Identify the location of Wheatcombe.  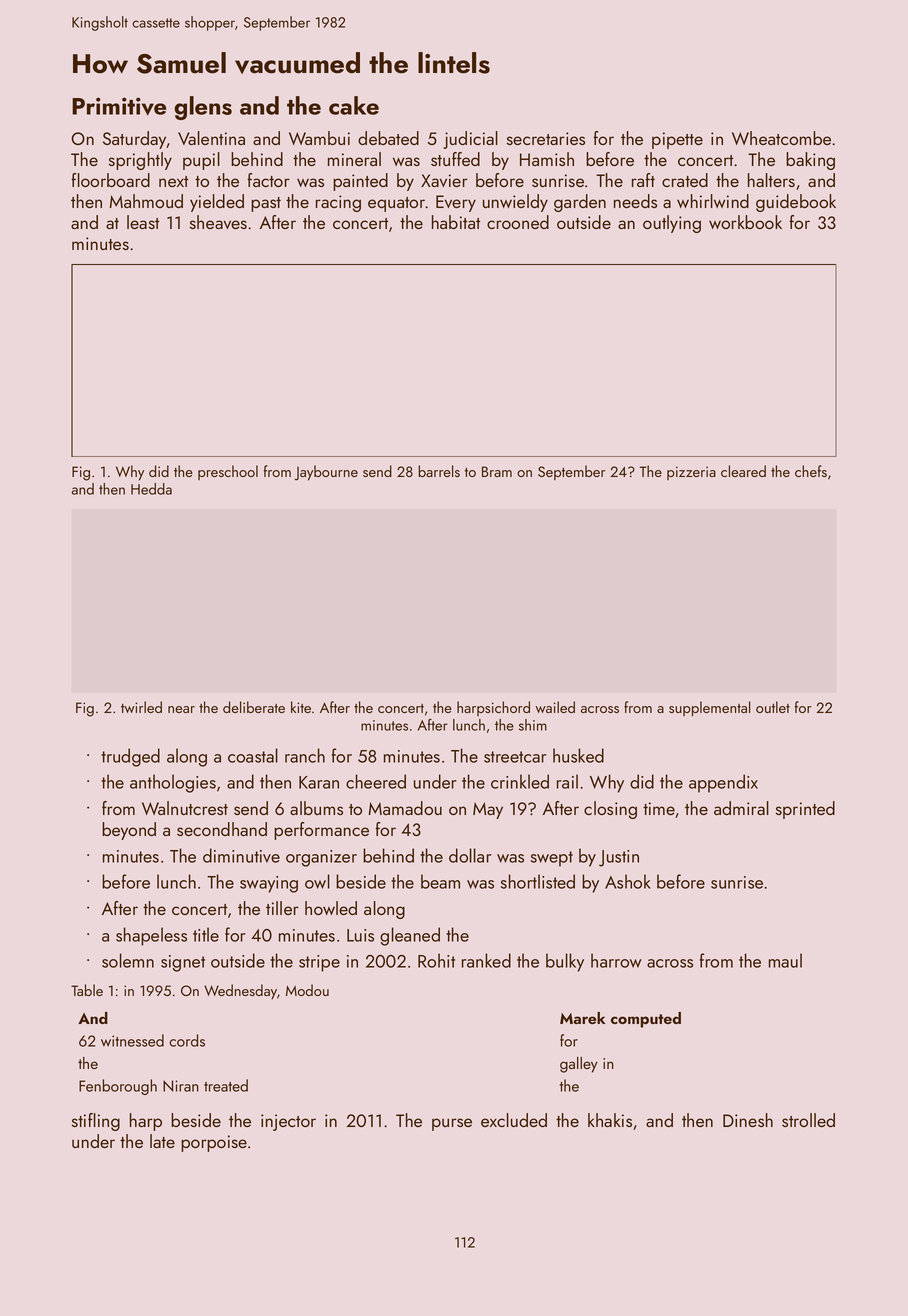
(781, 138).
